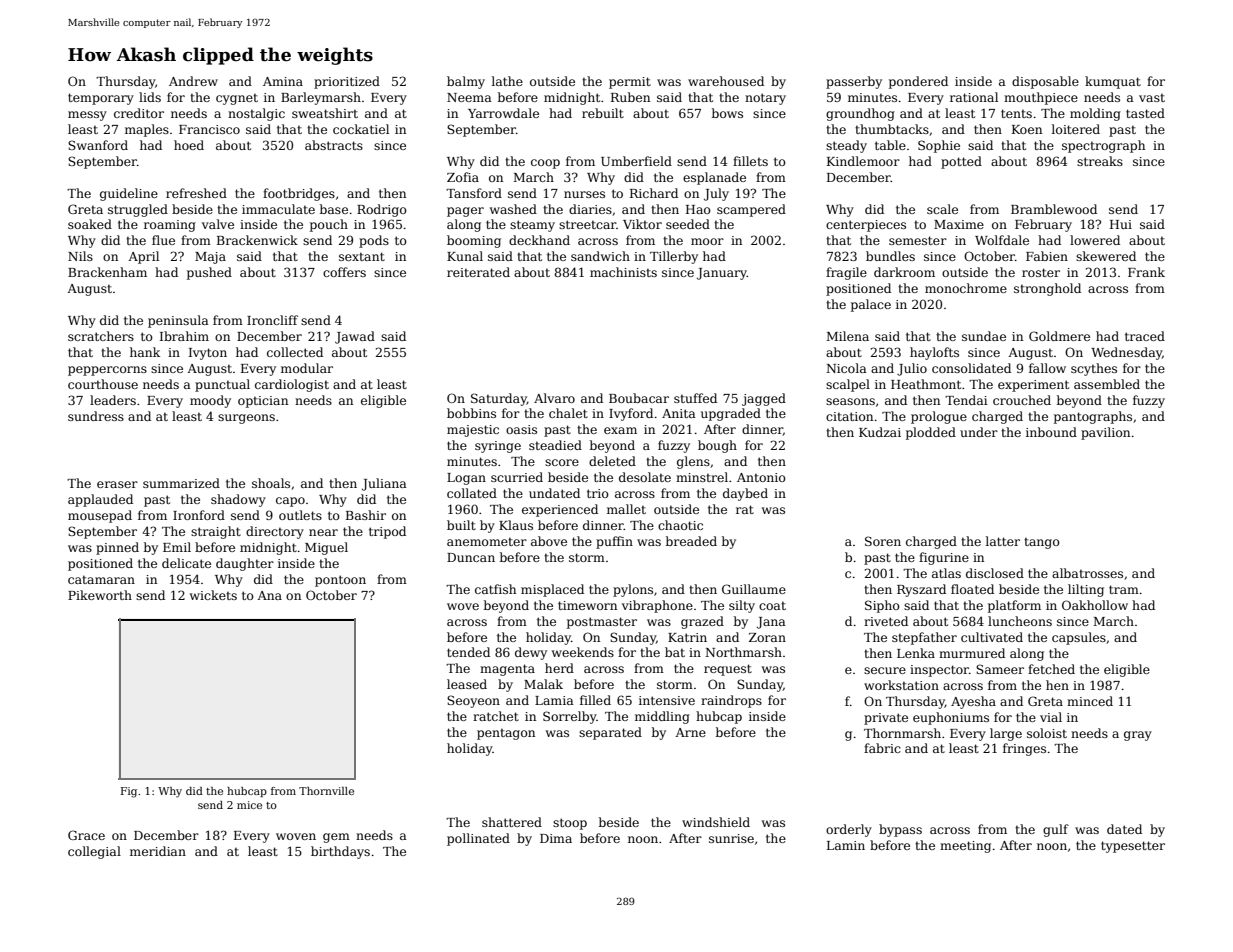  Describe the element at coordinates (892, 129) in the screenshot. I see `thumbtacks` at that location.
